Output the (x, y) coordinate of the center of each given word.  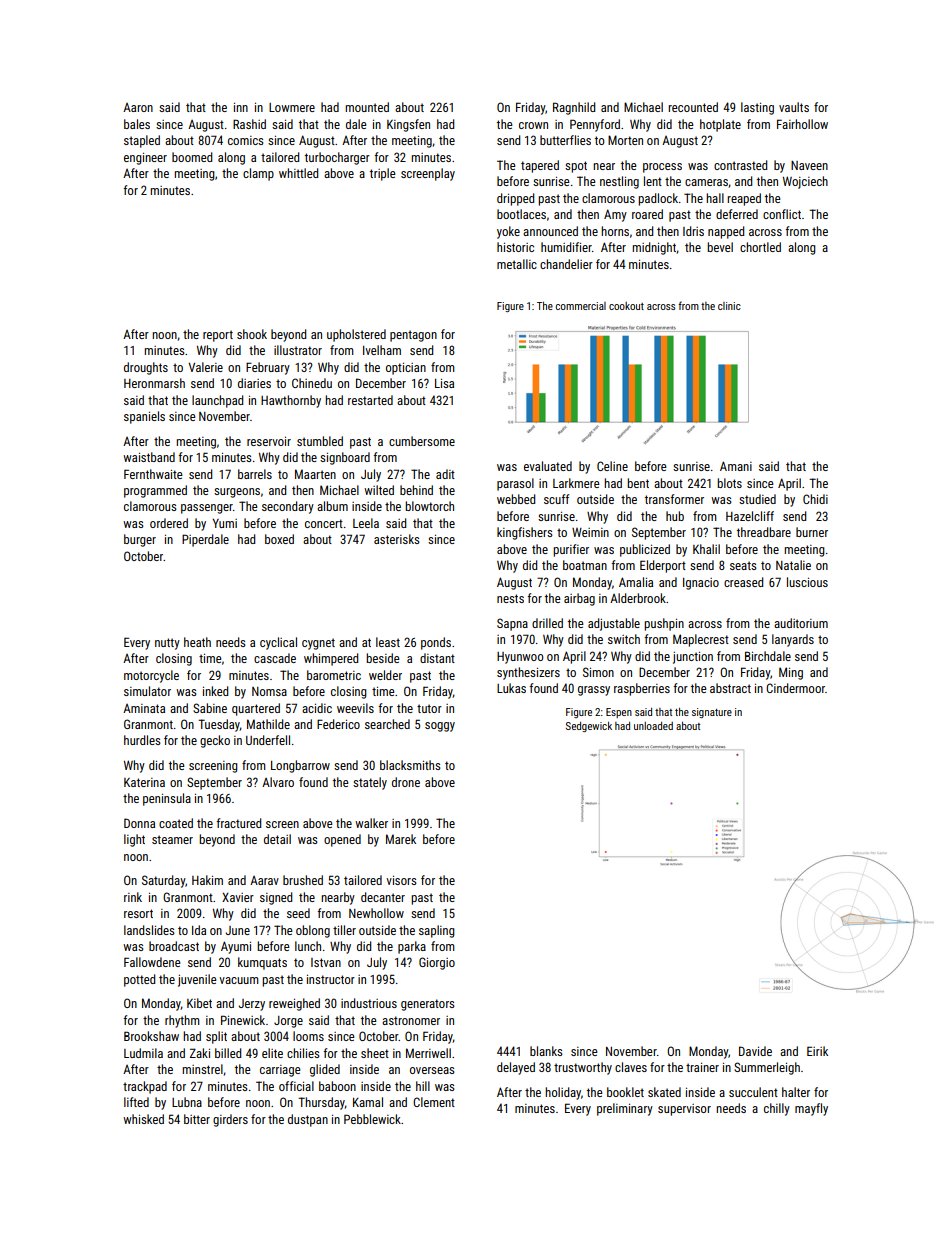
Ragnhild (574, 108)
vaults (794, 107)
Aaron (138, 107)
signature (712, 713)
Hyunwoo (520, 658)
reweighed (294, 1004)
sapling (437, 931)
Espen (619, 713)
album (332, 506)
